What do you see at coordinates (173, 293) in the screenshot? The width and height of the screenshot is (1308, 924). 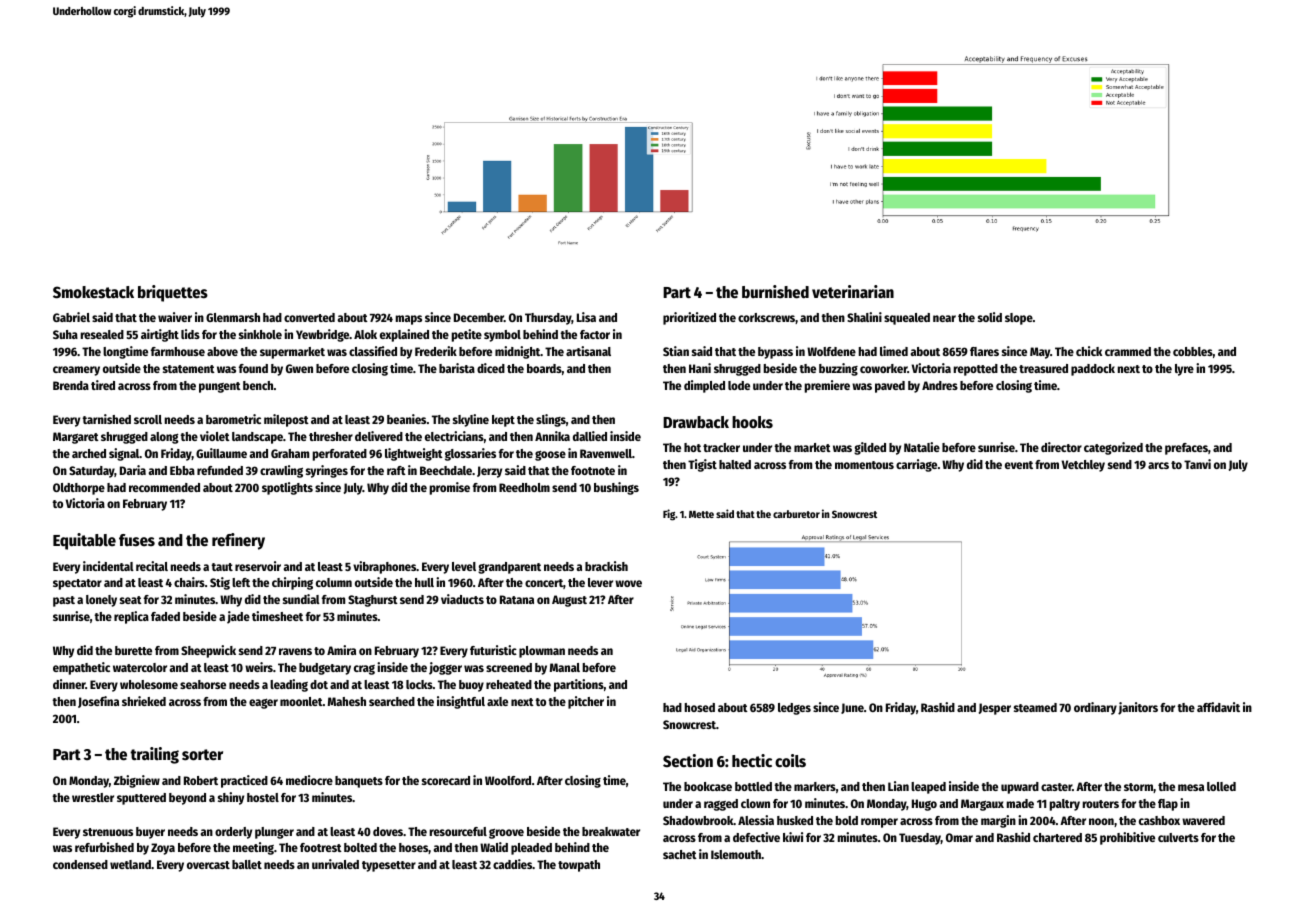 I see `briquettes` at bounding box center [173, 293].
